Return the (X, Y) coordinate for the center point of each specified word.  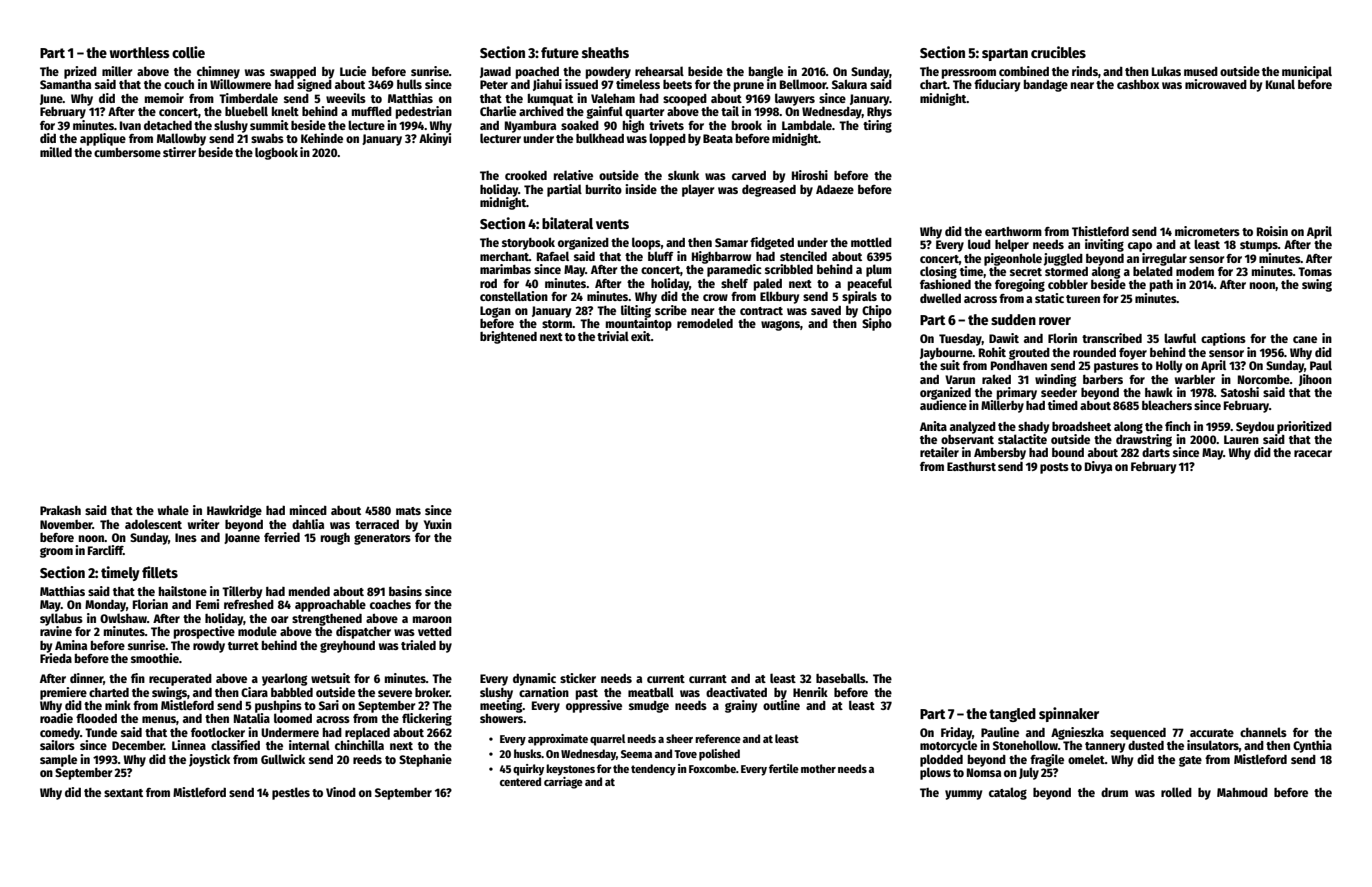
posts (1054, 468)
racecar (1313, 453)
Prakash (60, 510)
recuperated (180, 680)
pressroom (969, 74)
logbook (276, 153)
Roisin (1272, 231)
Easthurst (971, 466)
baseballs (841, 678)
